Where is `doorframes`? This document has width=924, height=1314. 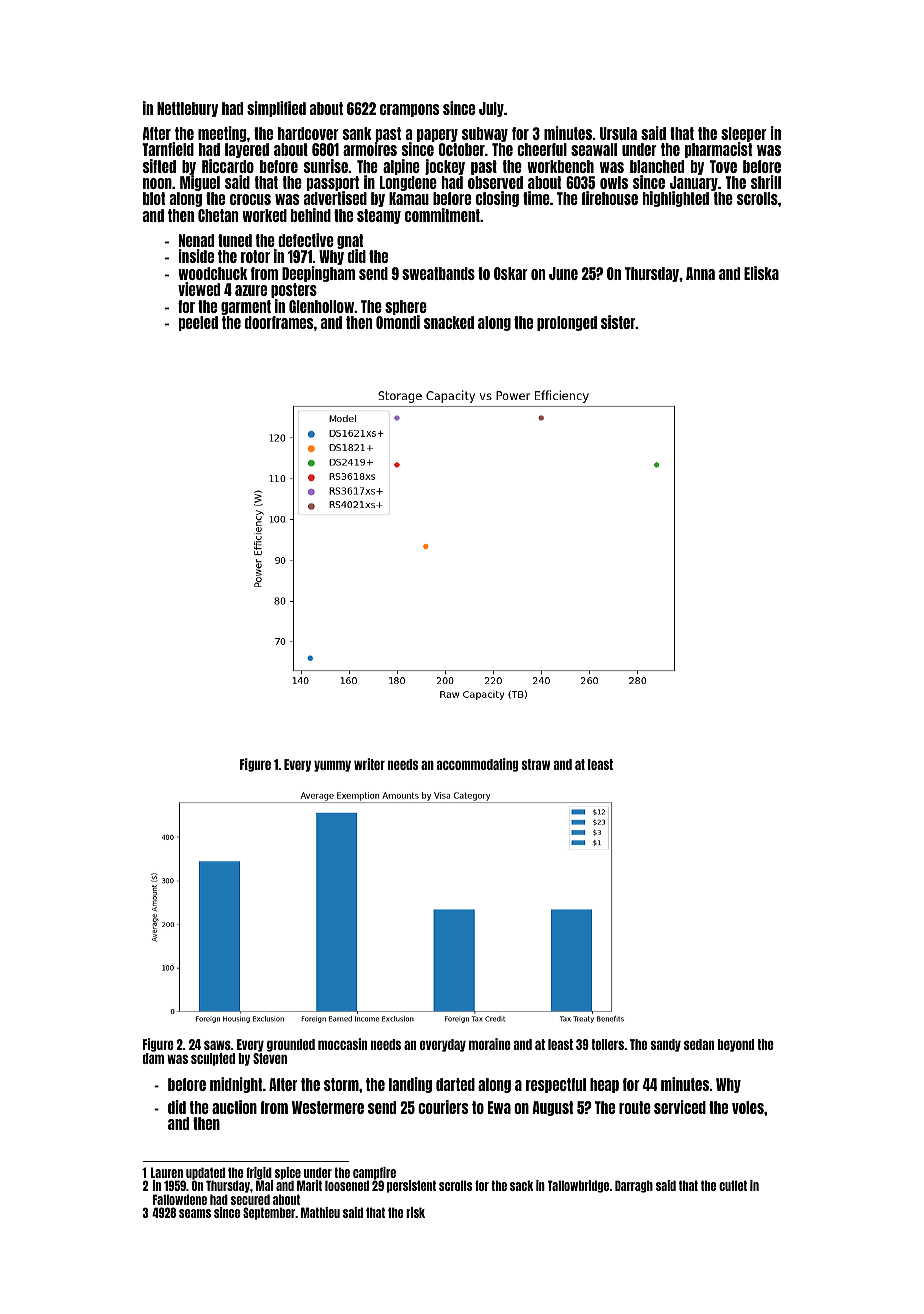 doorframes is located at coordinates (279, 322).
